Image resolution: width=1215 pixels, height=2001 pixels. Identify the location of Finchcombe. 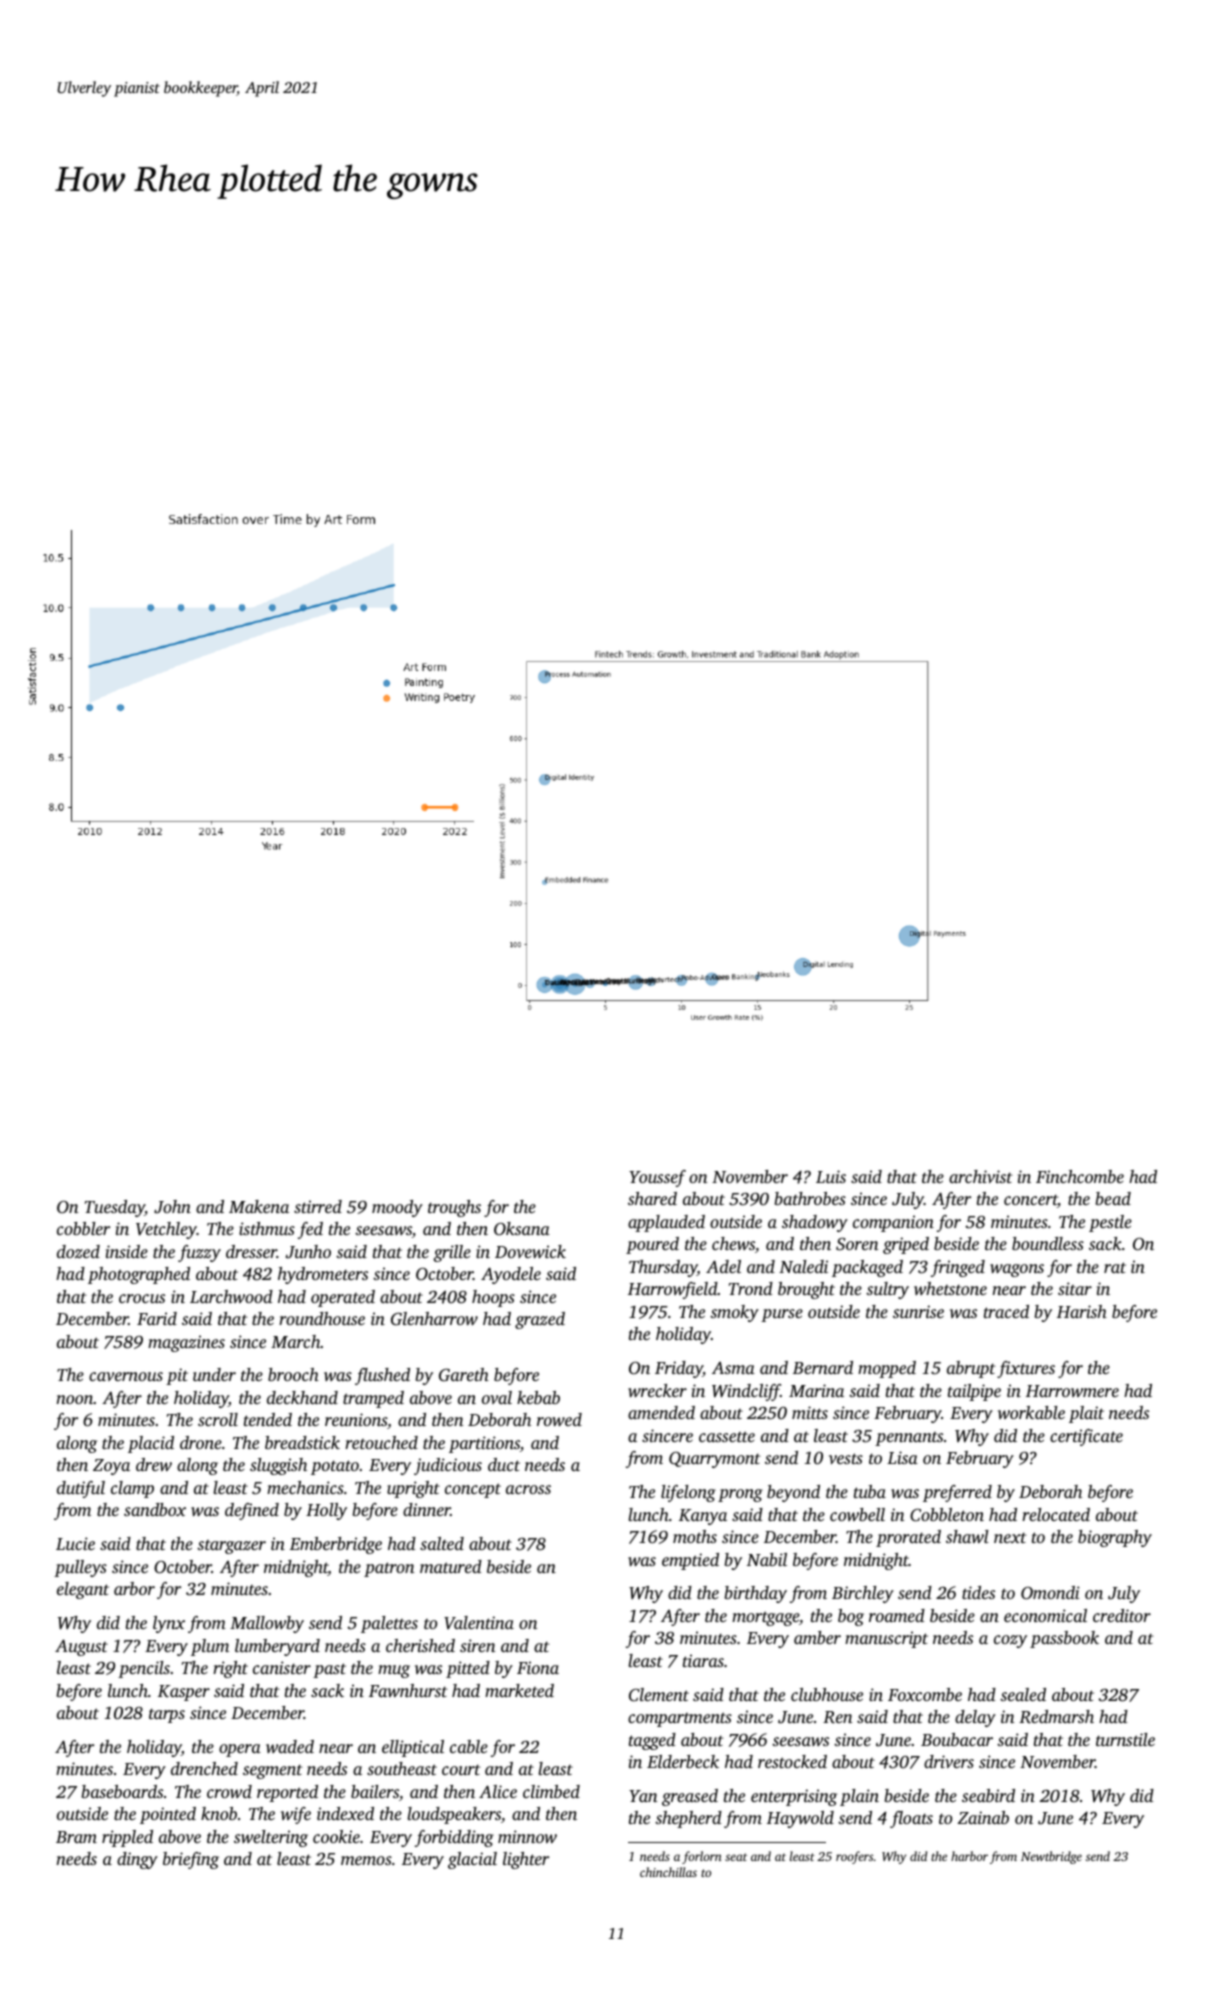
(1080, 1176).
